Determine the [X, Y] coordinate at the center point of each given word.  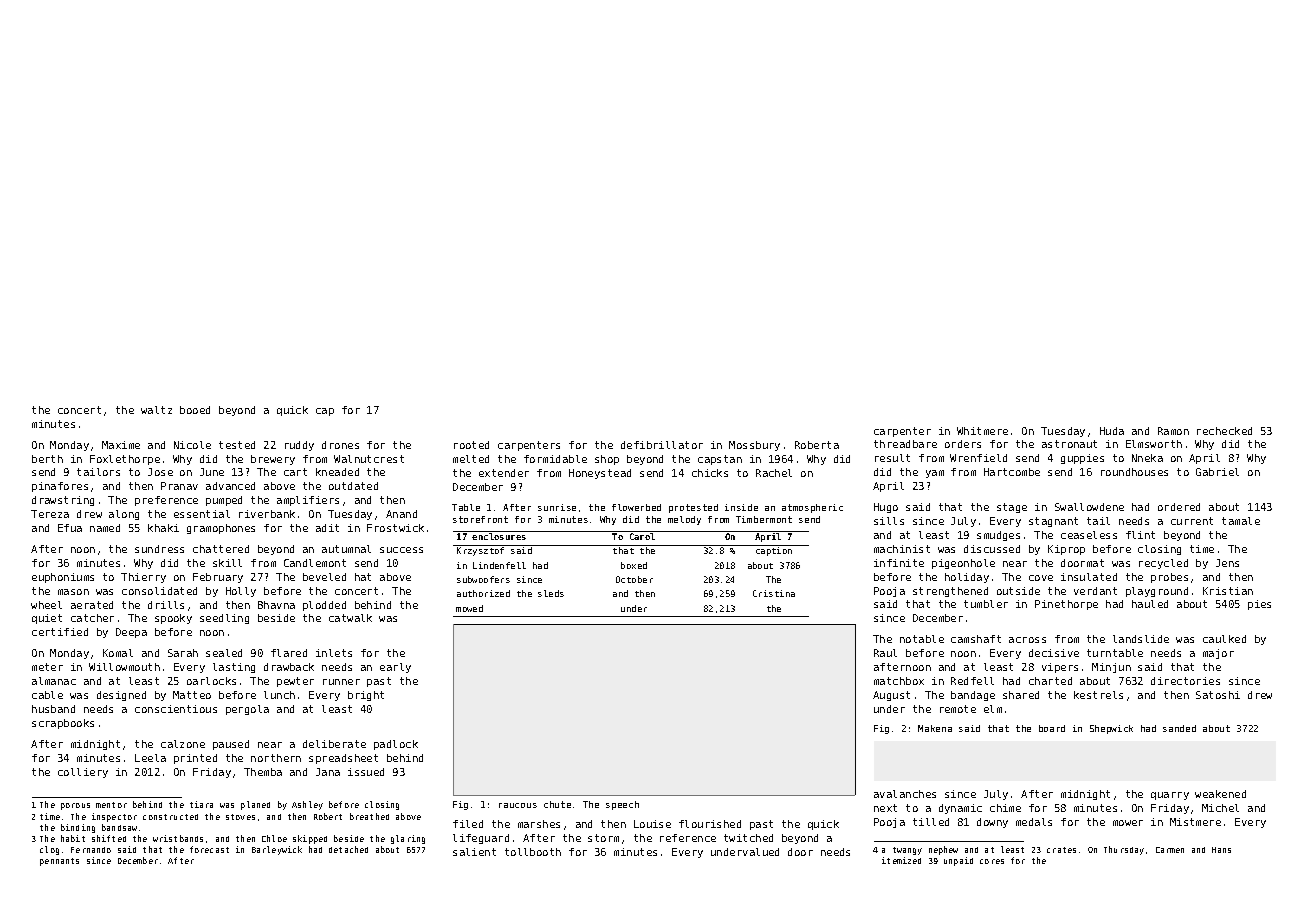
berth [47, 459]
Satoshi [1218, 695]
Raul [885, 653]
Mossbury [754, 446]
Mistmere [1195, 822]
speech [622, 805]
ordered [1179, 507]
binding [78, 828]
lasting [234, 668]
